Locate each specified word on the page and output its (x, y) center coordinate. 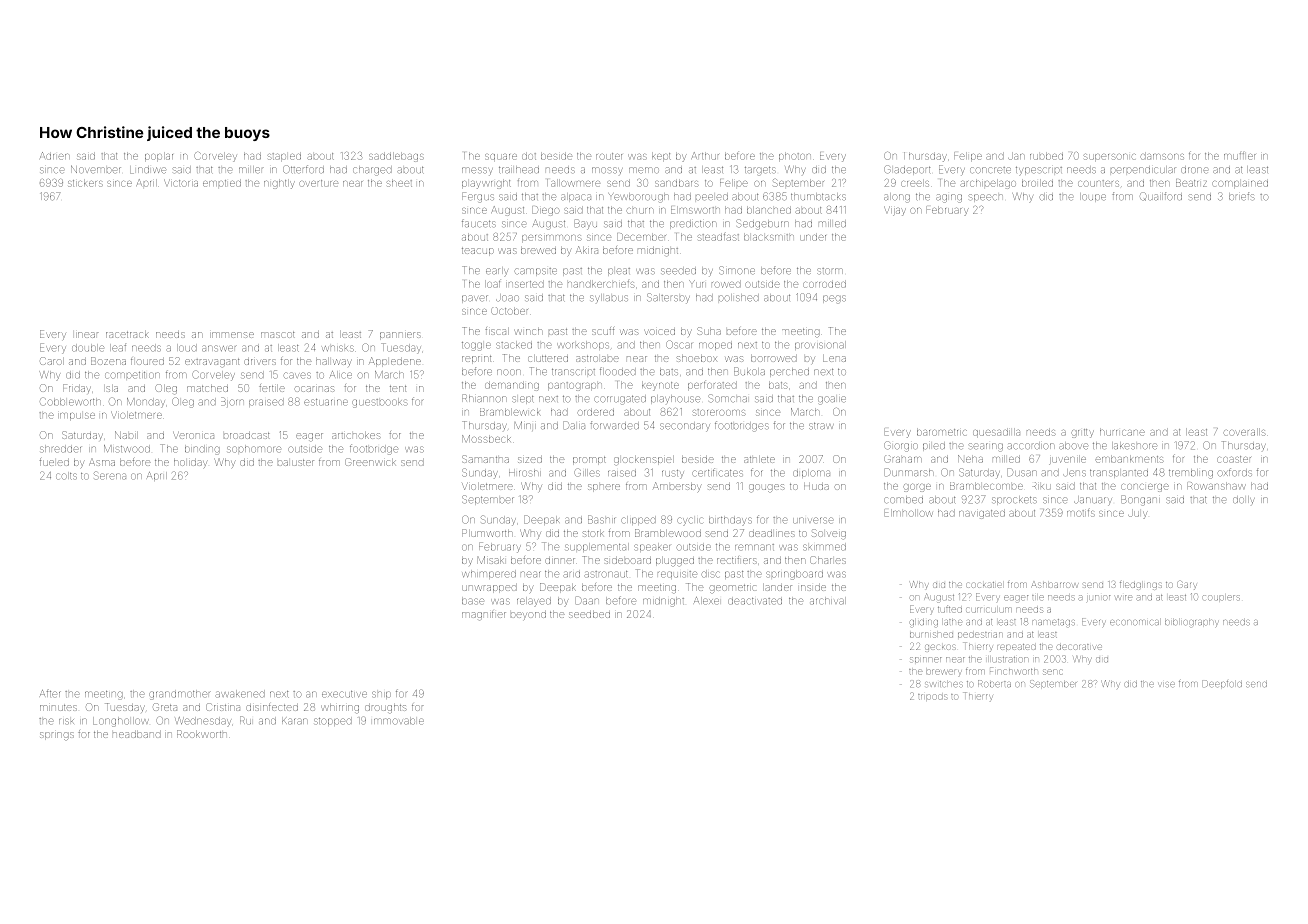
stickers (85, 183)
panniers (400, 336)
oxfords (1234, 472)
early (497, 272)
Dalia (574, 425)
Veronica (193, 435)
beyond (528, 615)
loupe (1093, 197)
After (50, 693)
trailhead (519, 169)
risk (66, 721)
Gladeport (907, 170)
